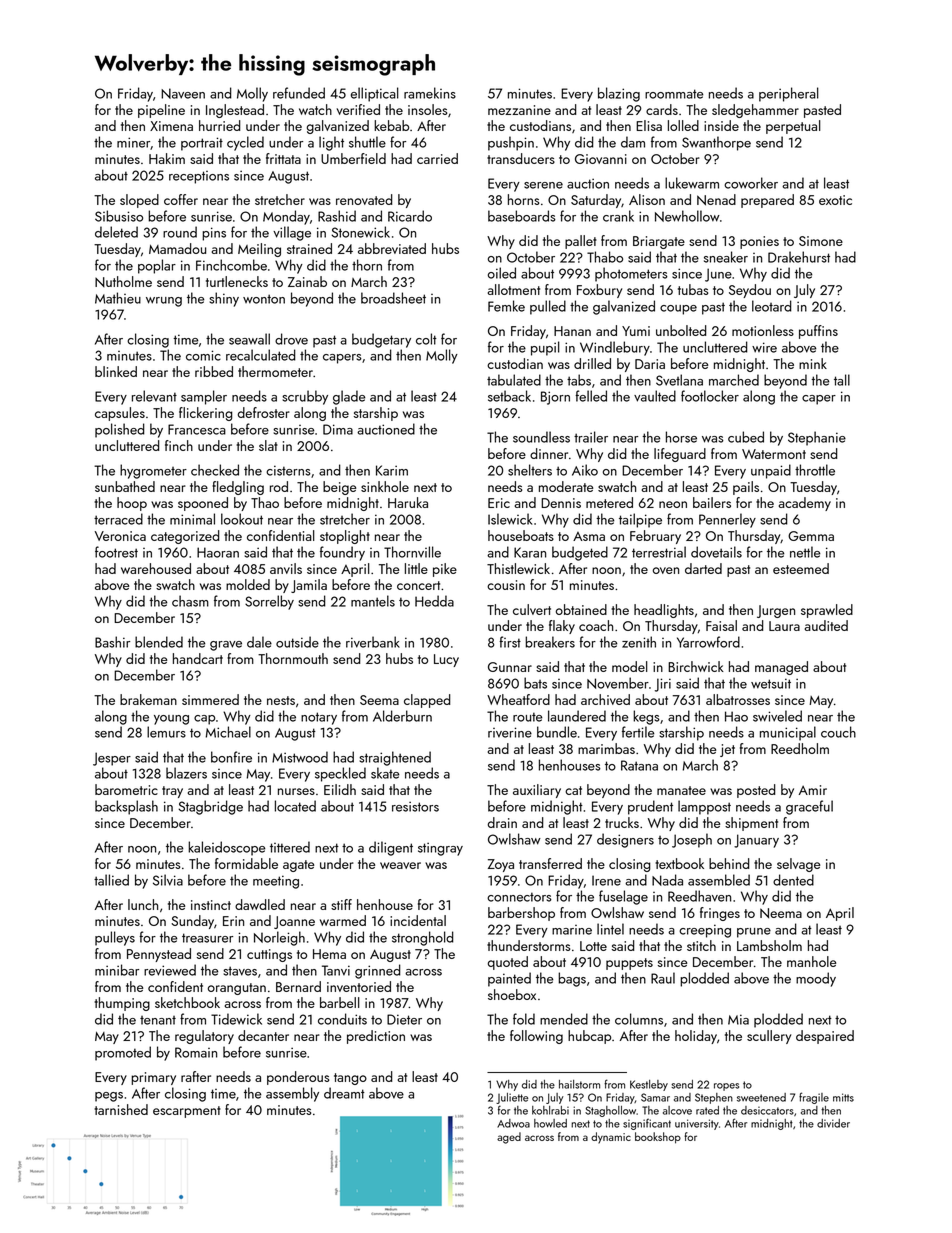 The width and height of the document is (952, 1233). Describe the element at coordinates (502, 273) in the document. I see `oiled` at that location.
